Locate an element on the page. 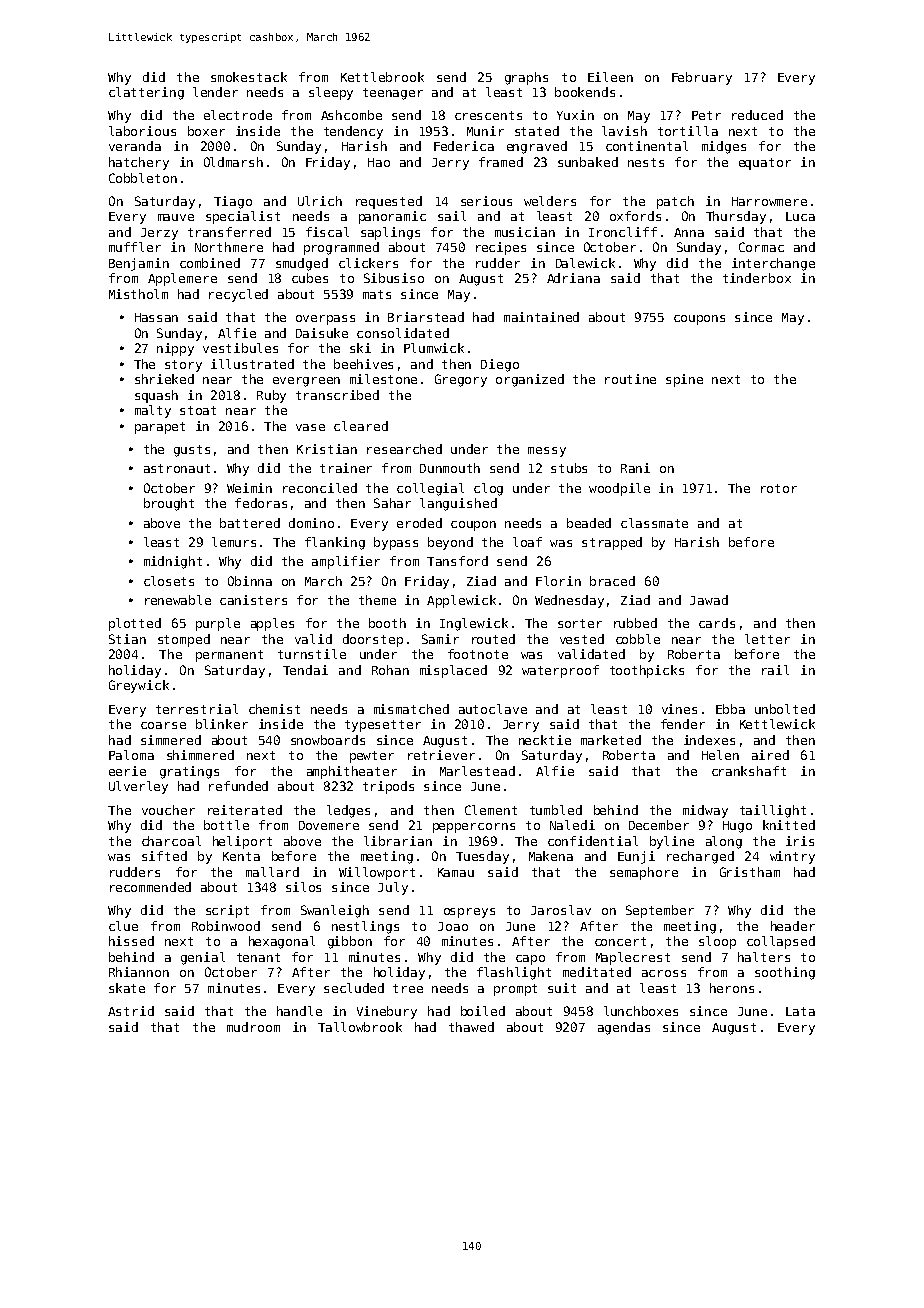 This document has width=924, height=1308. Kettlebrook is located at coordinates (382, 77).
